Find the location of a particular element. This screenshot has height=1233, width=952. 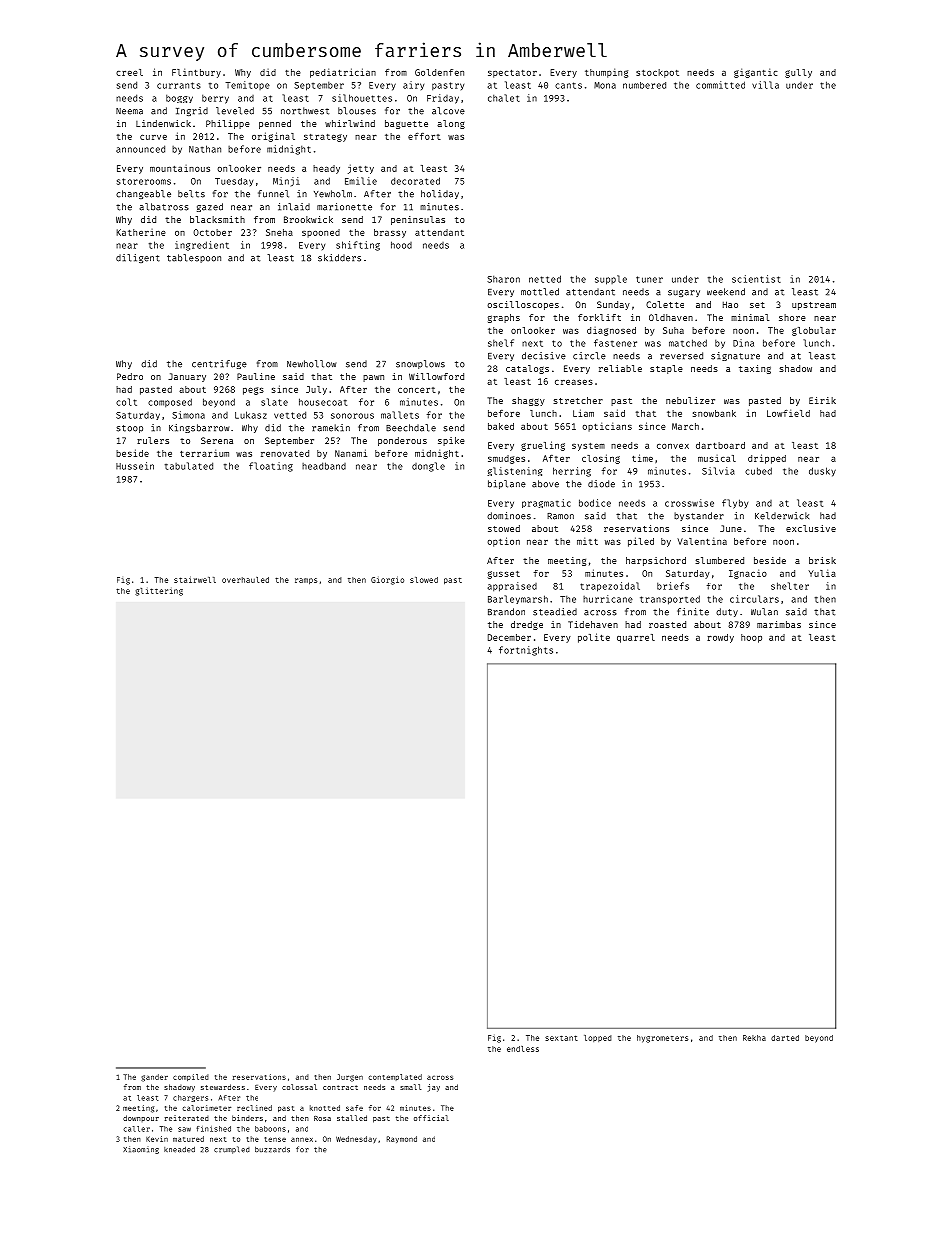

stewardess is located at coordinates (223, 1087).
